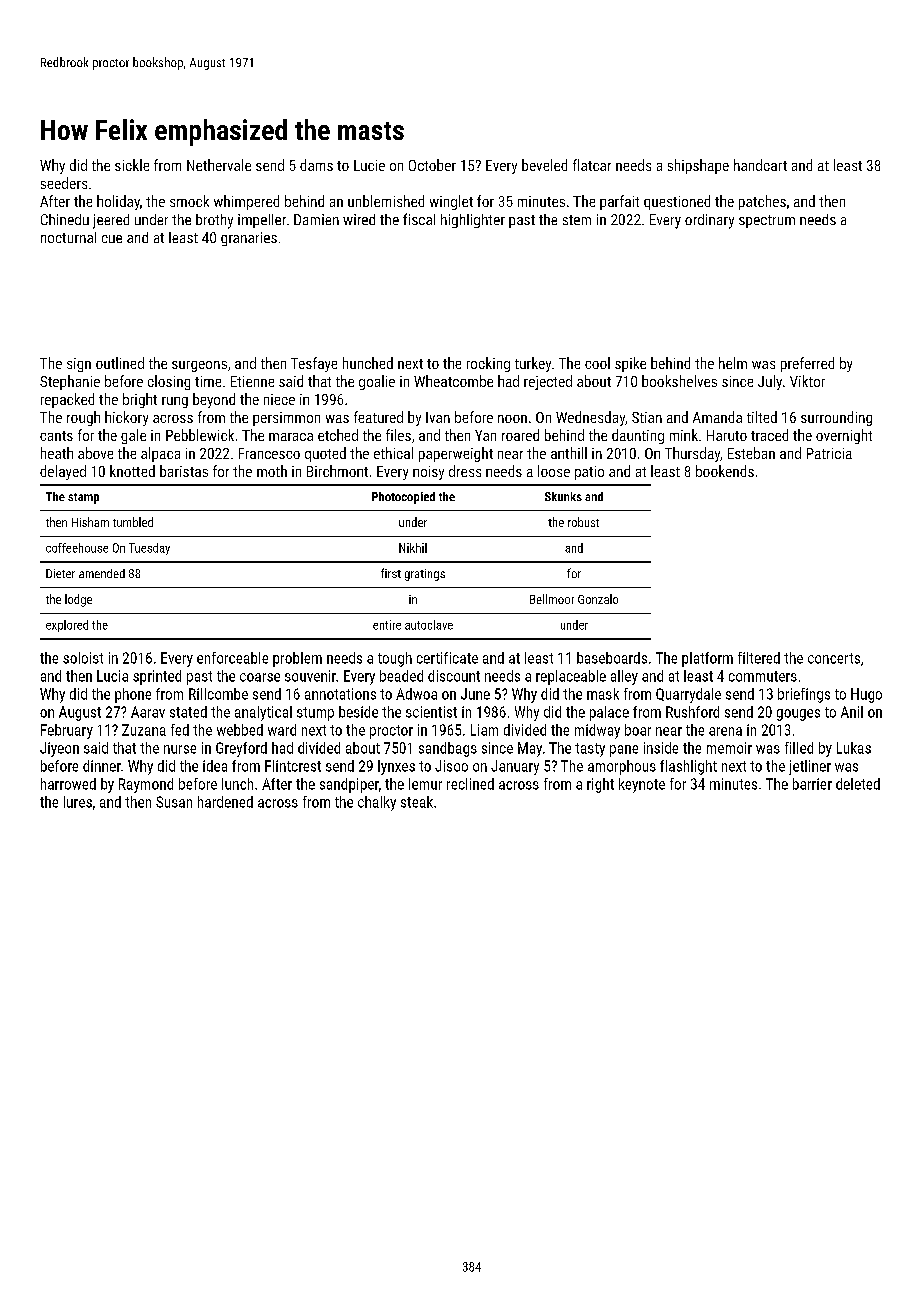  Describe the element at coordinates (78, 600) in the screenshot. I see `lodge` at that location.
